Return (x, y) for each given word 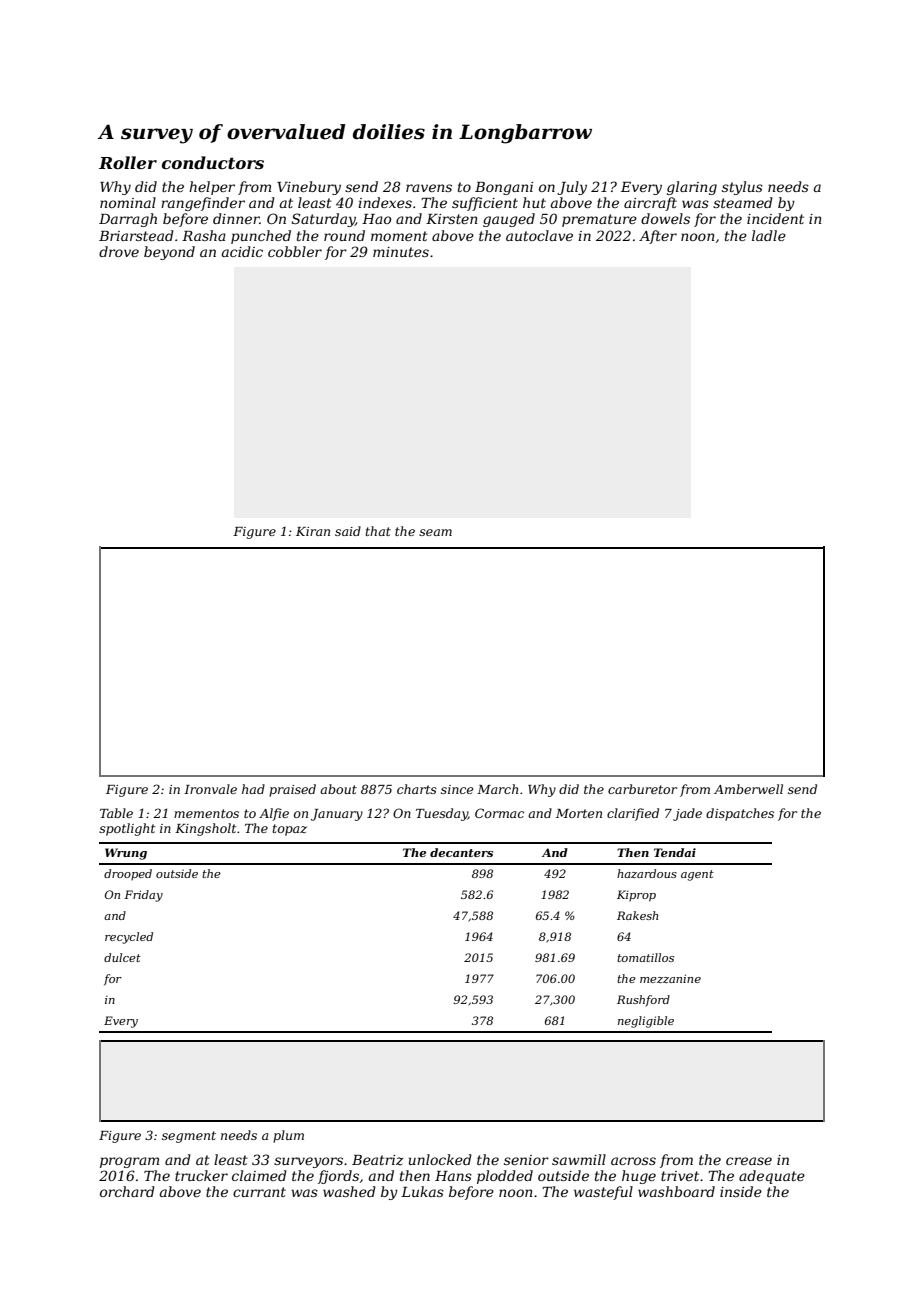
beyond (169, 253)
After (658, 237)
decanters (461, 852)
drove (119, 251)
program (129, 1162)
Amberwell (748, 789)
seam (435, 532)
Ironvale (210, 789)
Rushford (643, 1001)
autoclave (539, 235)
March (497, 789)
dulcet (122, 957)
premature (599, 220)
